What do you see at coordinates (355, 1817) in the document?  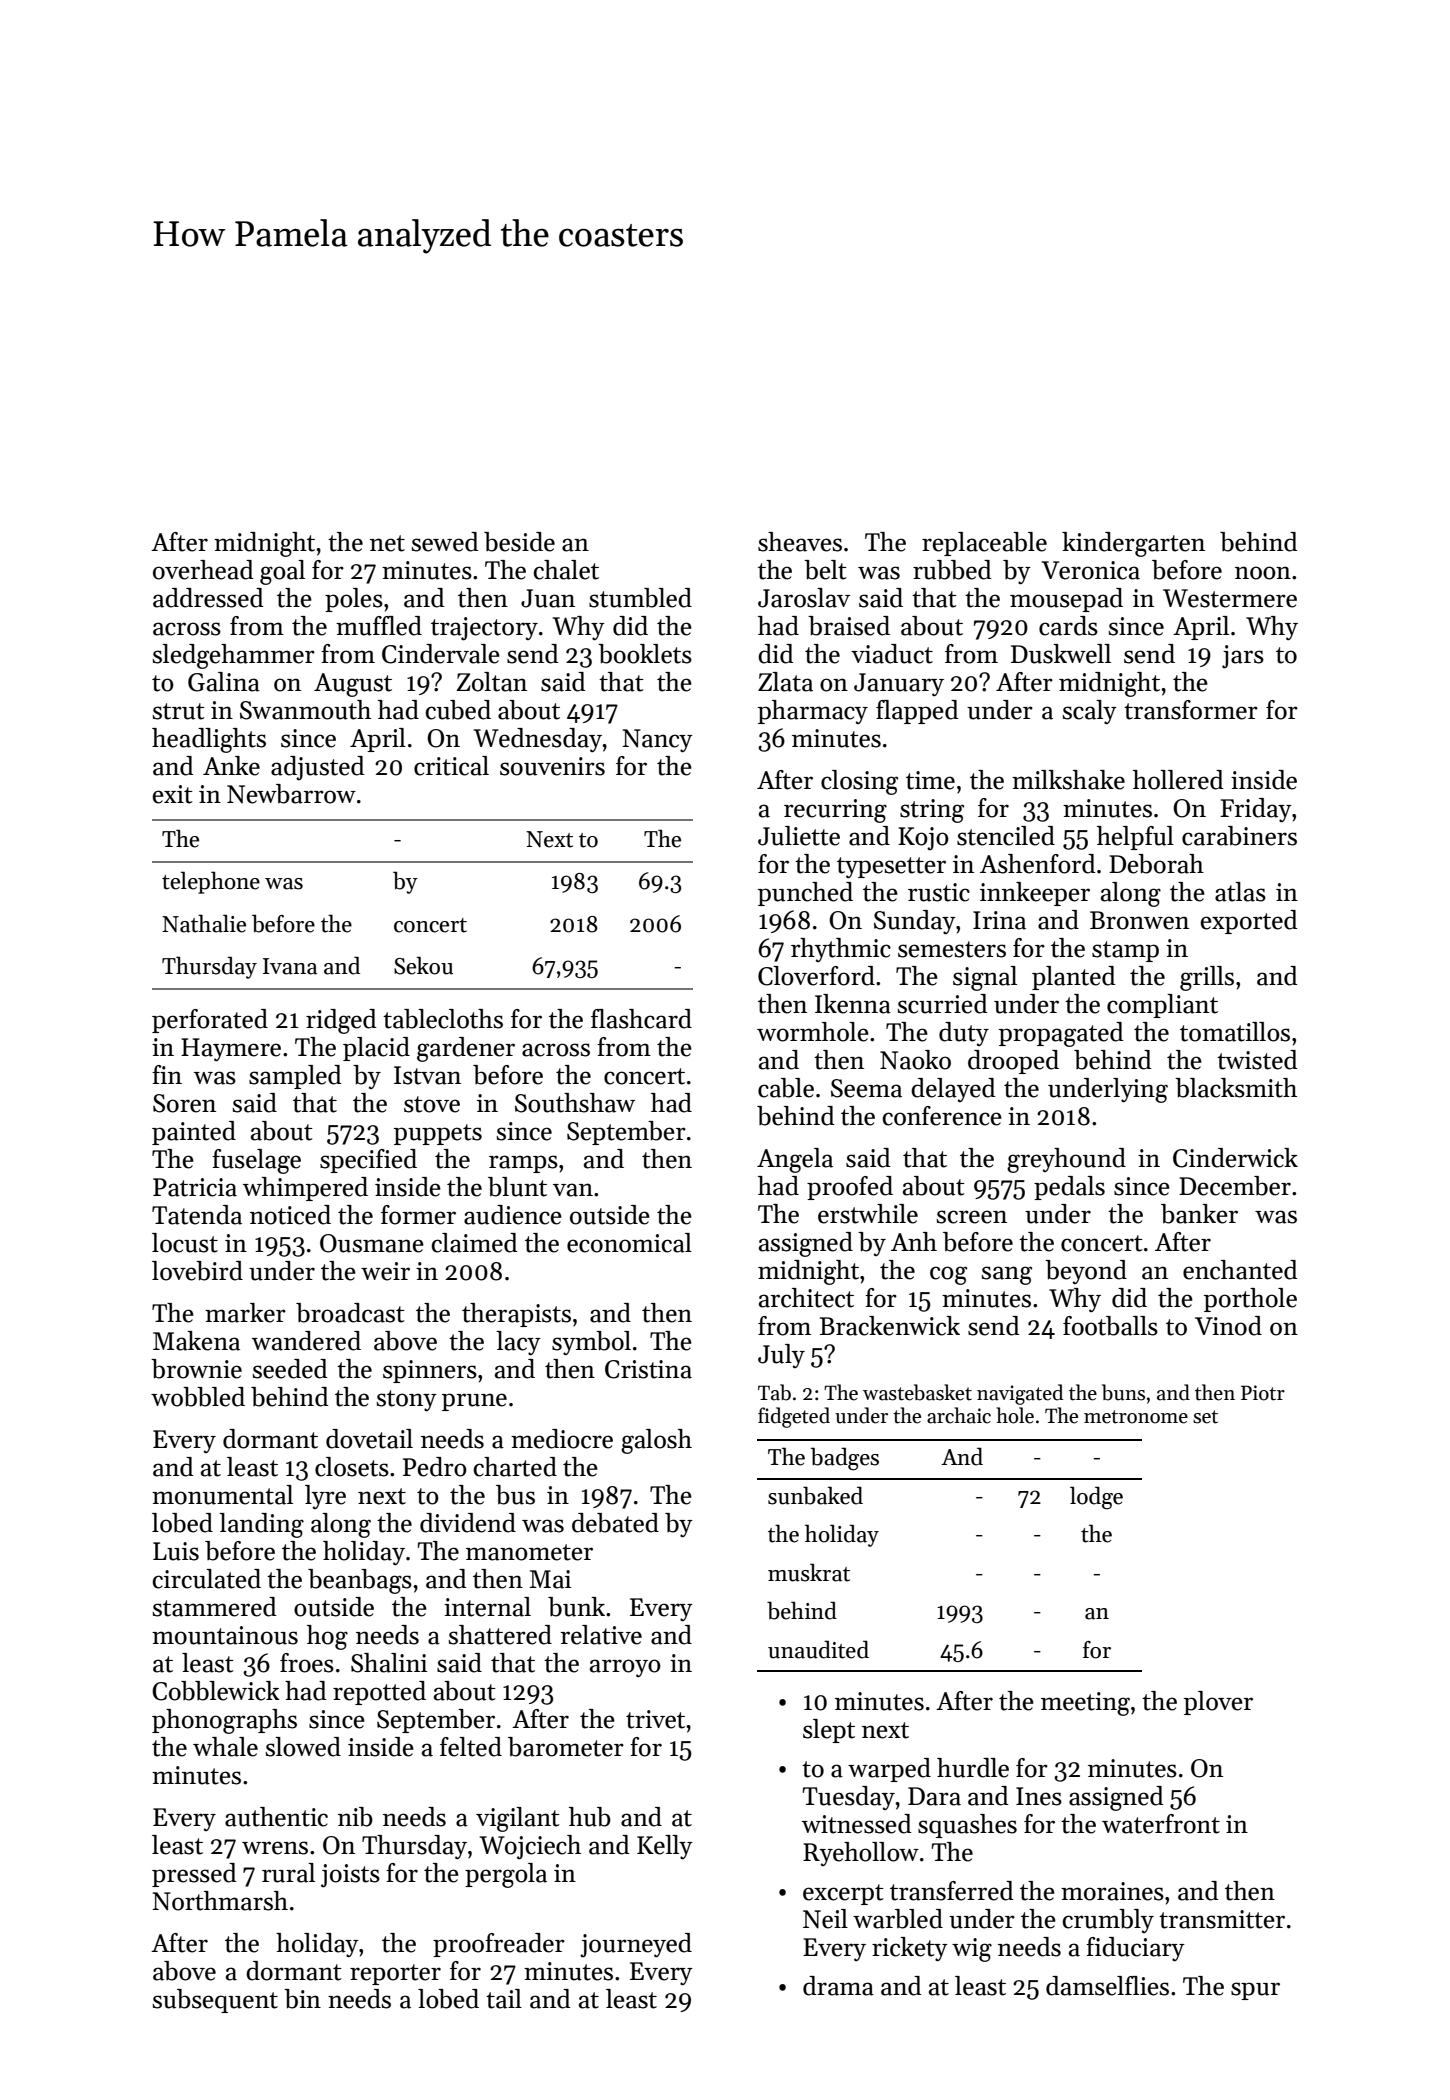 I see `nib` at bounding box center [355, 1817].
